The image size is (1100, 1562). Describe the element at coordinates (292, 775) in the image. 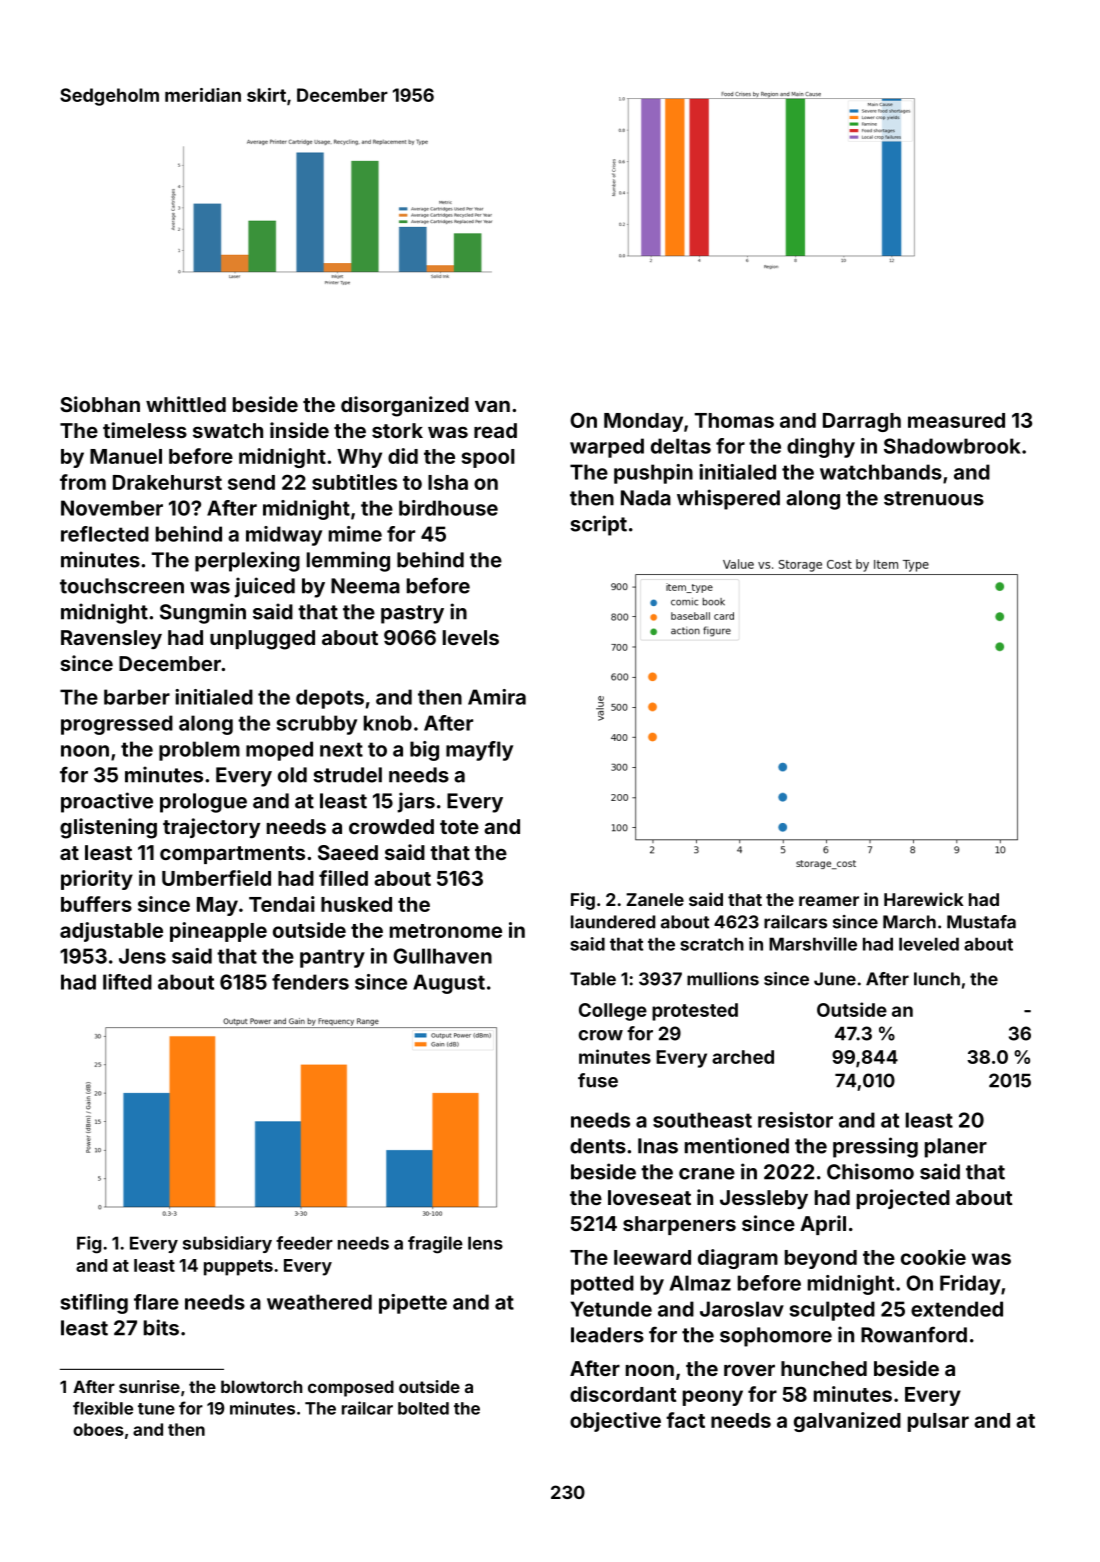

I see `old` at that location.
